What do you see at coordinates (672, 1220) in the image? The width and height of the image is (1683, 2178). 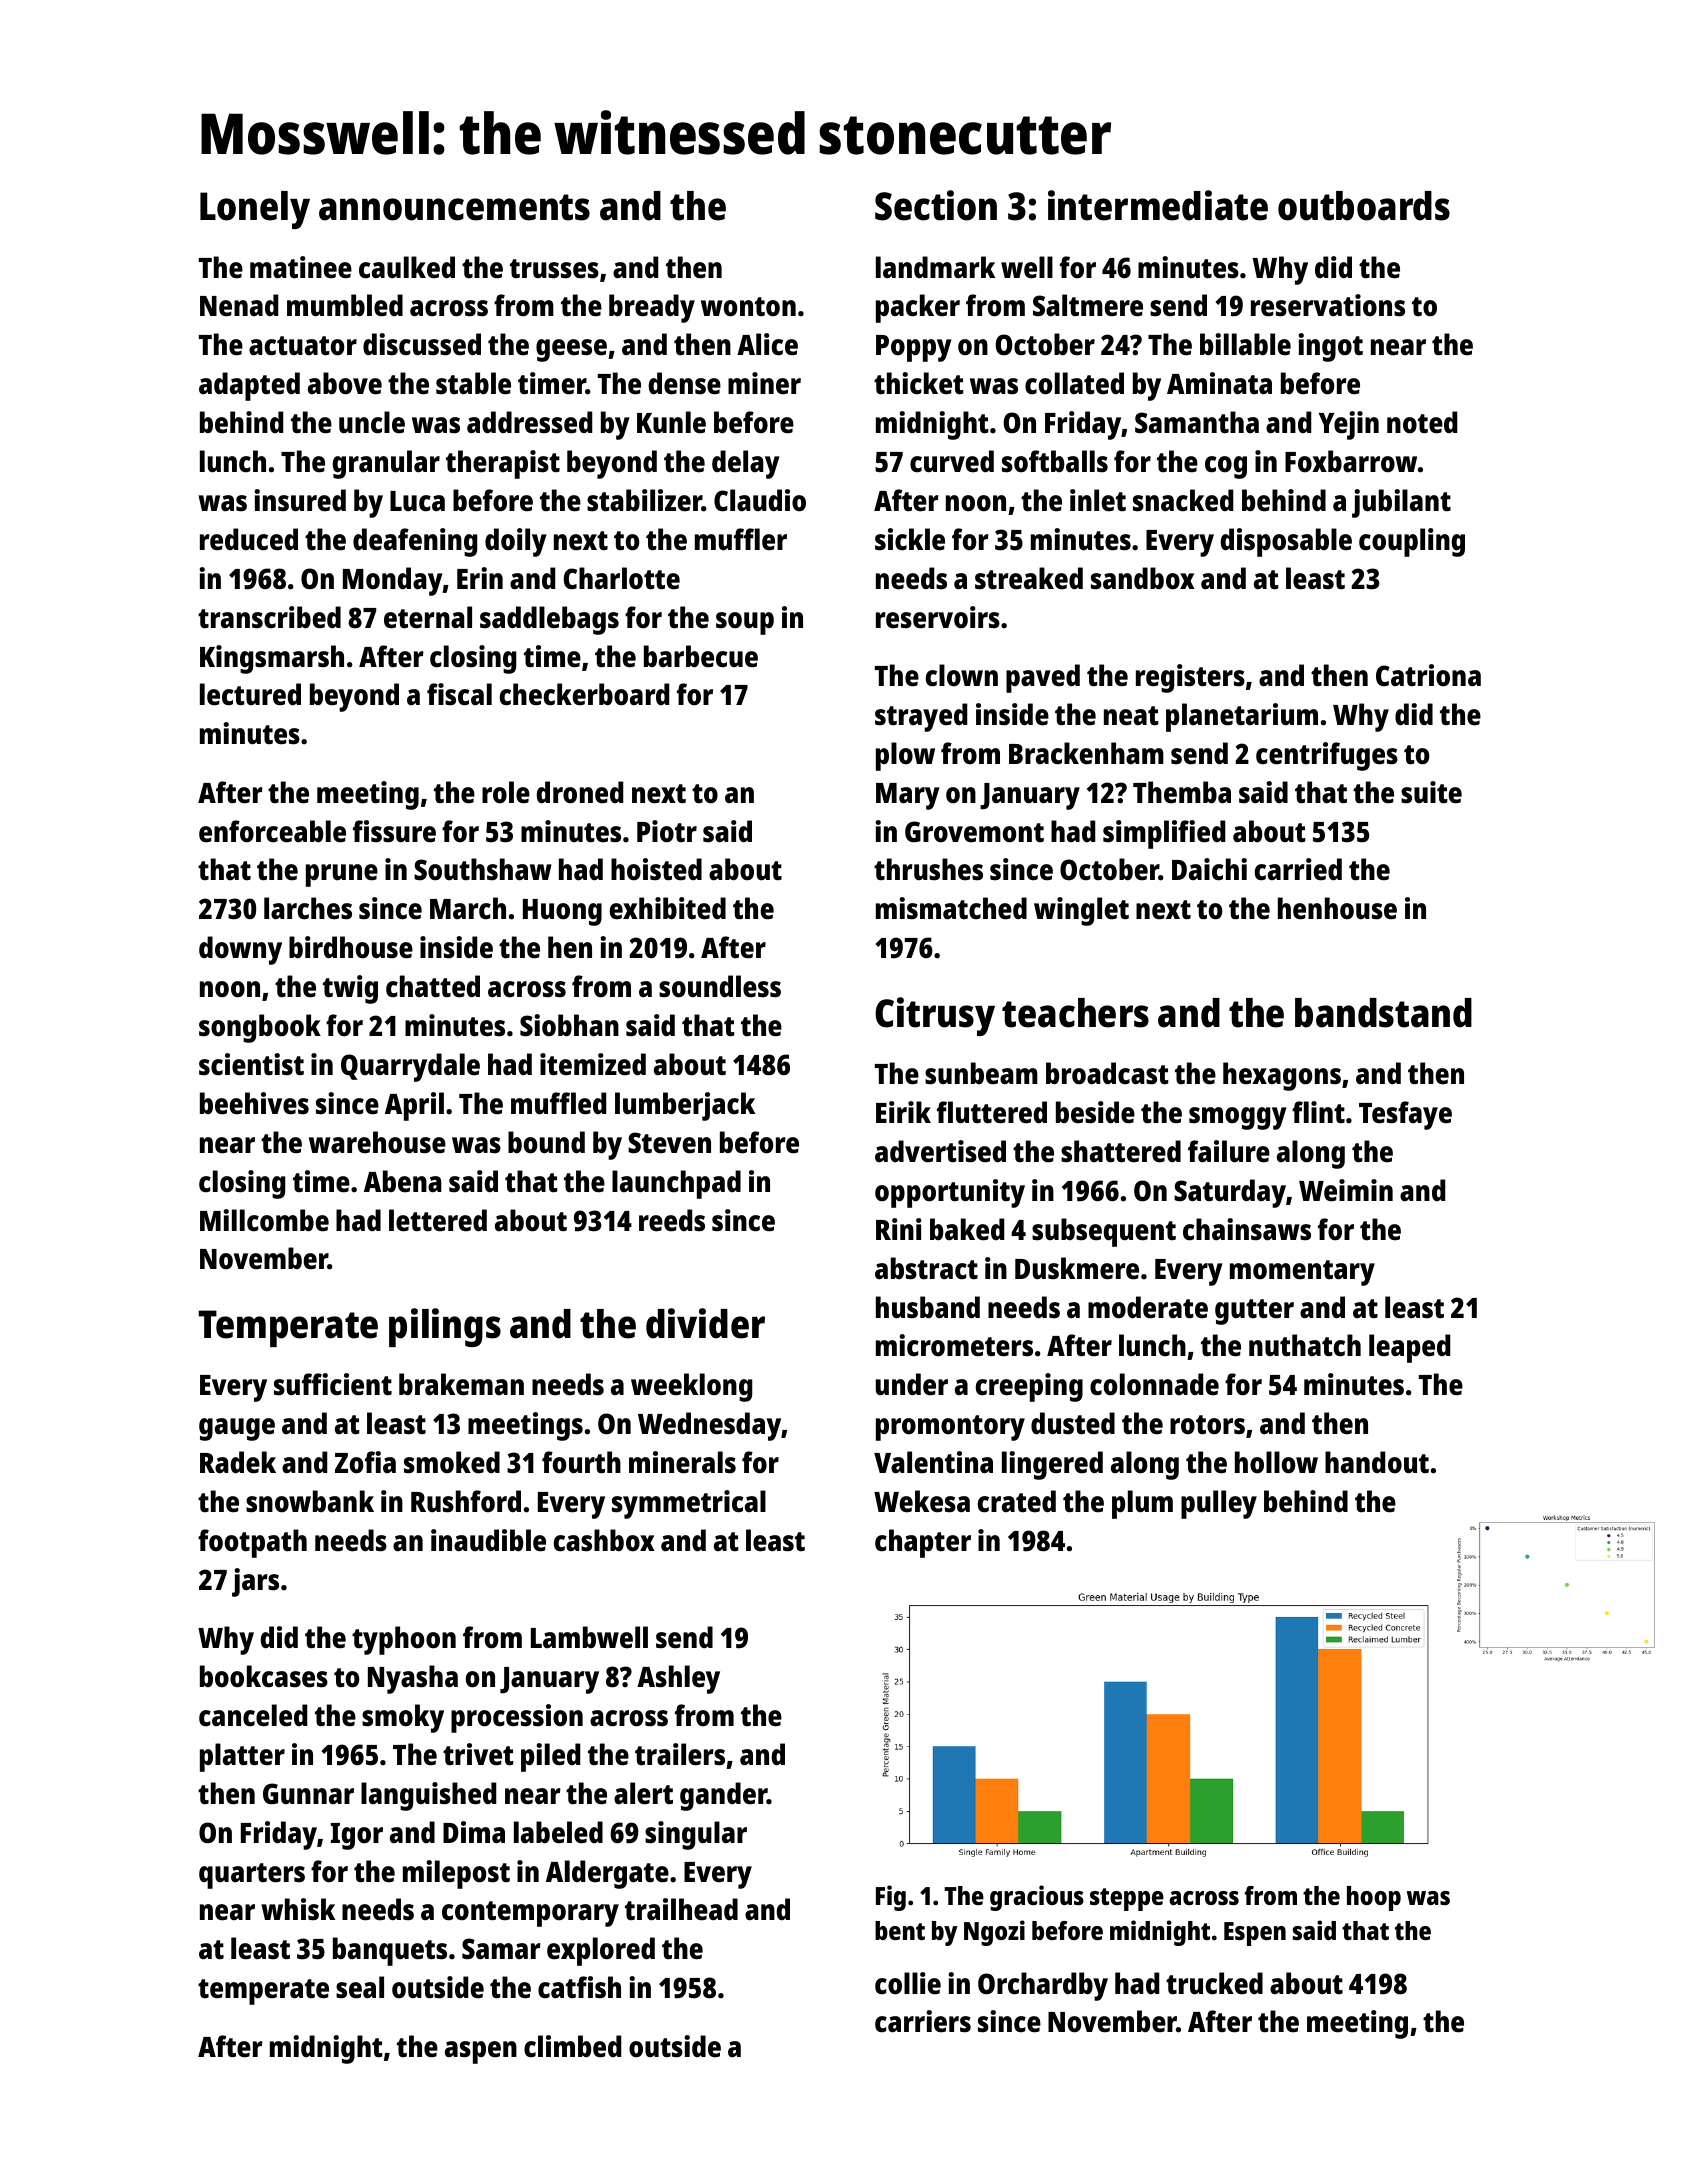 I see `reeds` at bounding box center [672, 1220].
